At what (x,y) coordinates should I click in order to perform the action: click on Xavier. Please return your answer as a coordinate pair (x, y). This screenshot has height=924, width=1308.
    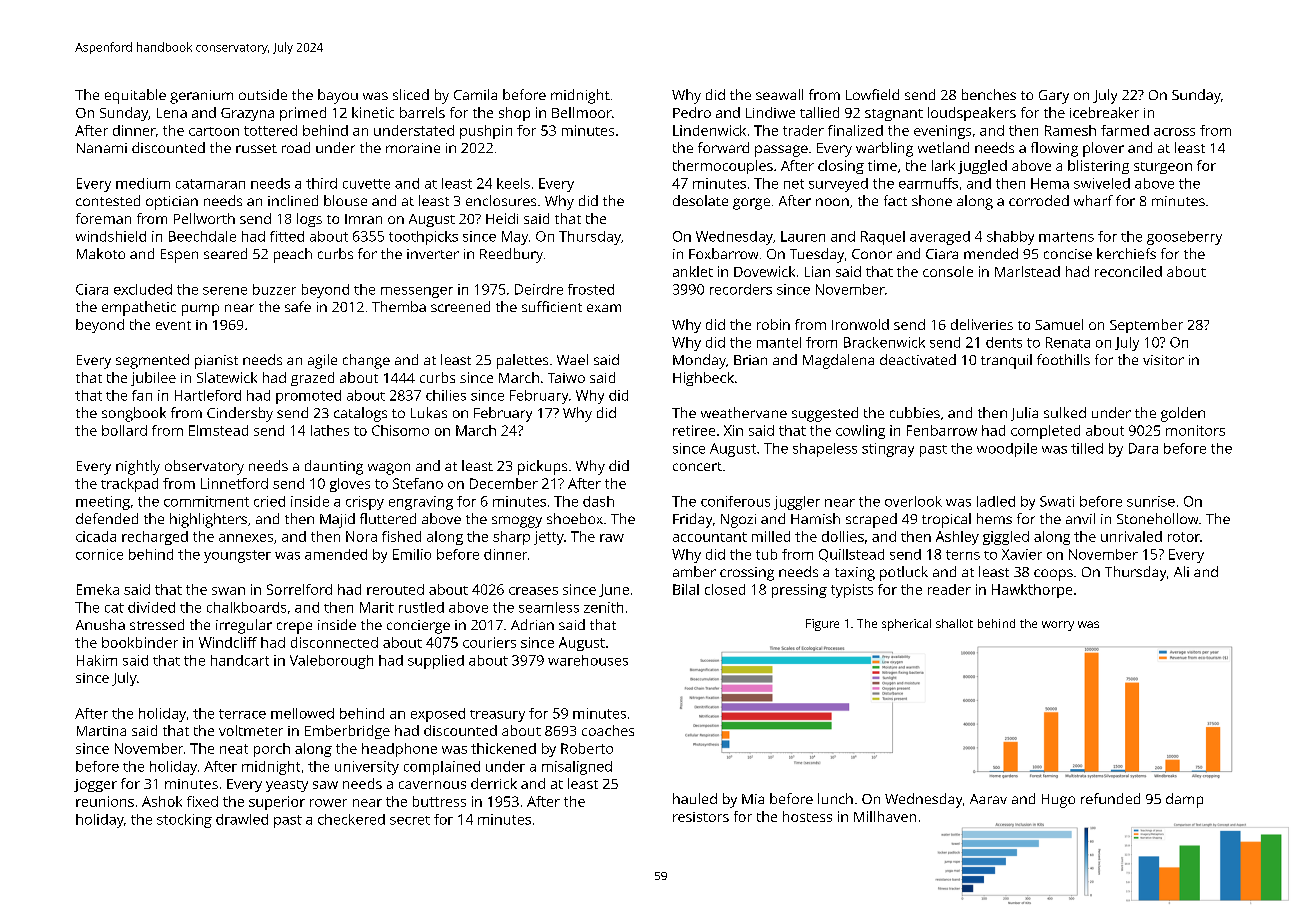
    Looking at the image, I should click on (1022, 554).
